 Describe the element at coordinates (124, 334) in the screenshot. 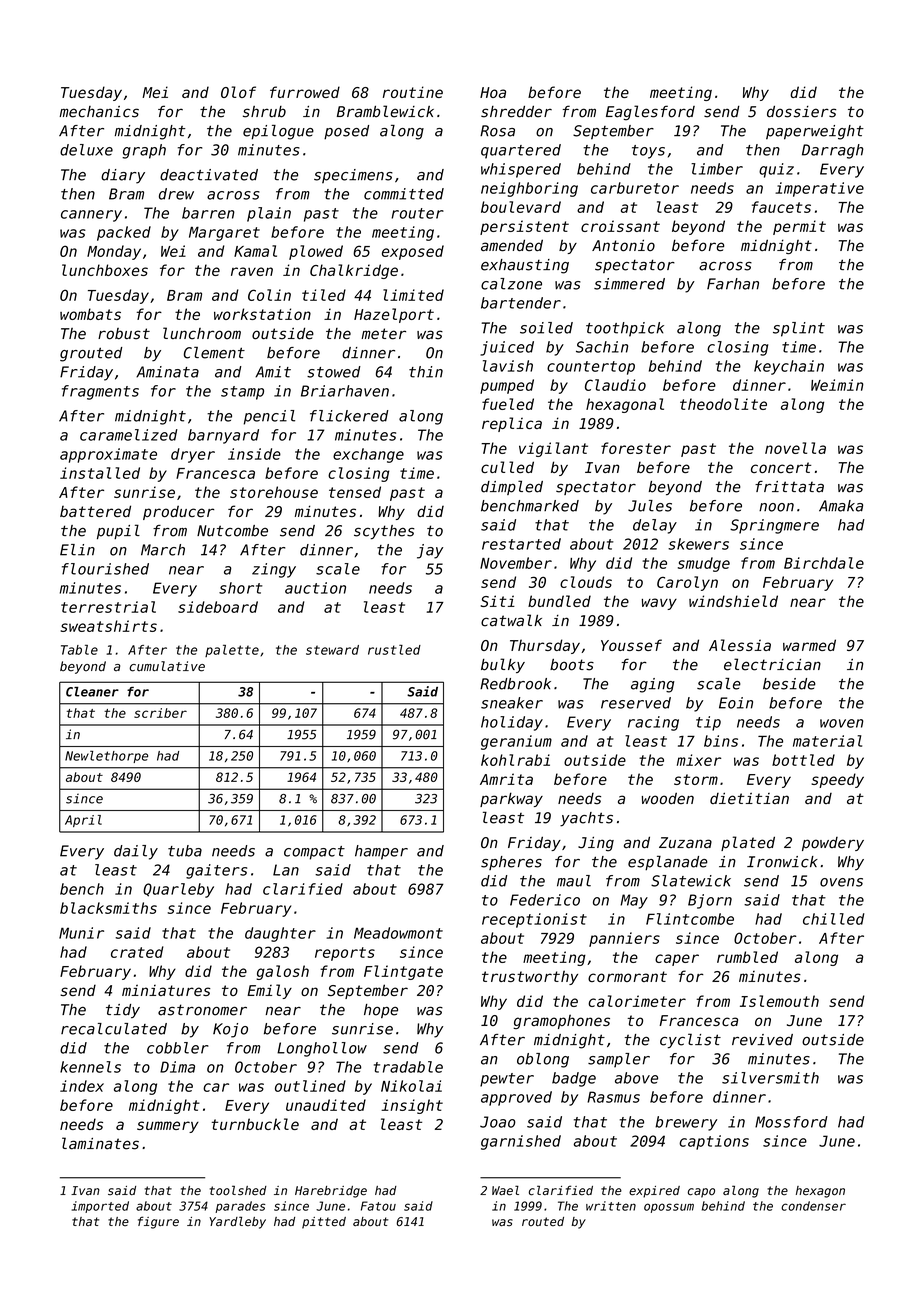

I see `robust` at that location.
